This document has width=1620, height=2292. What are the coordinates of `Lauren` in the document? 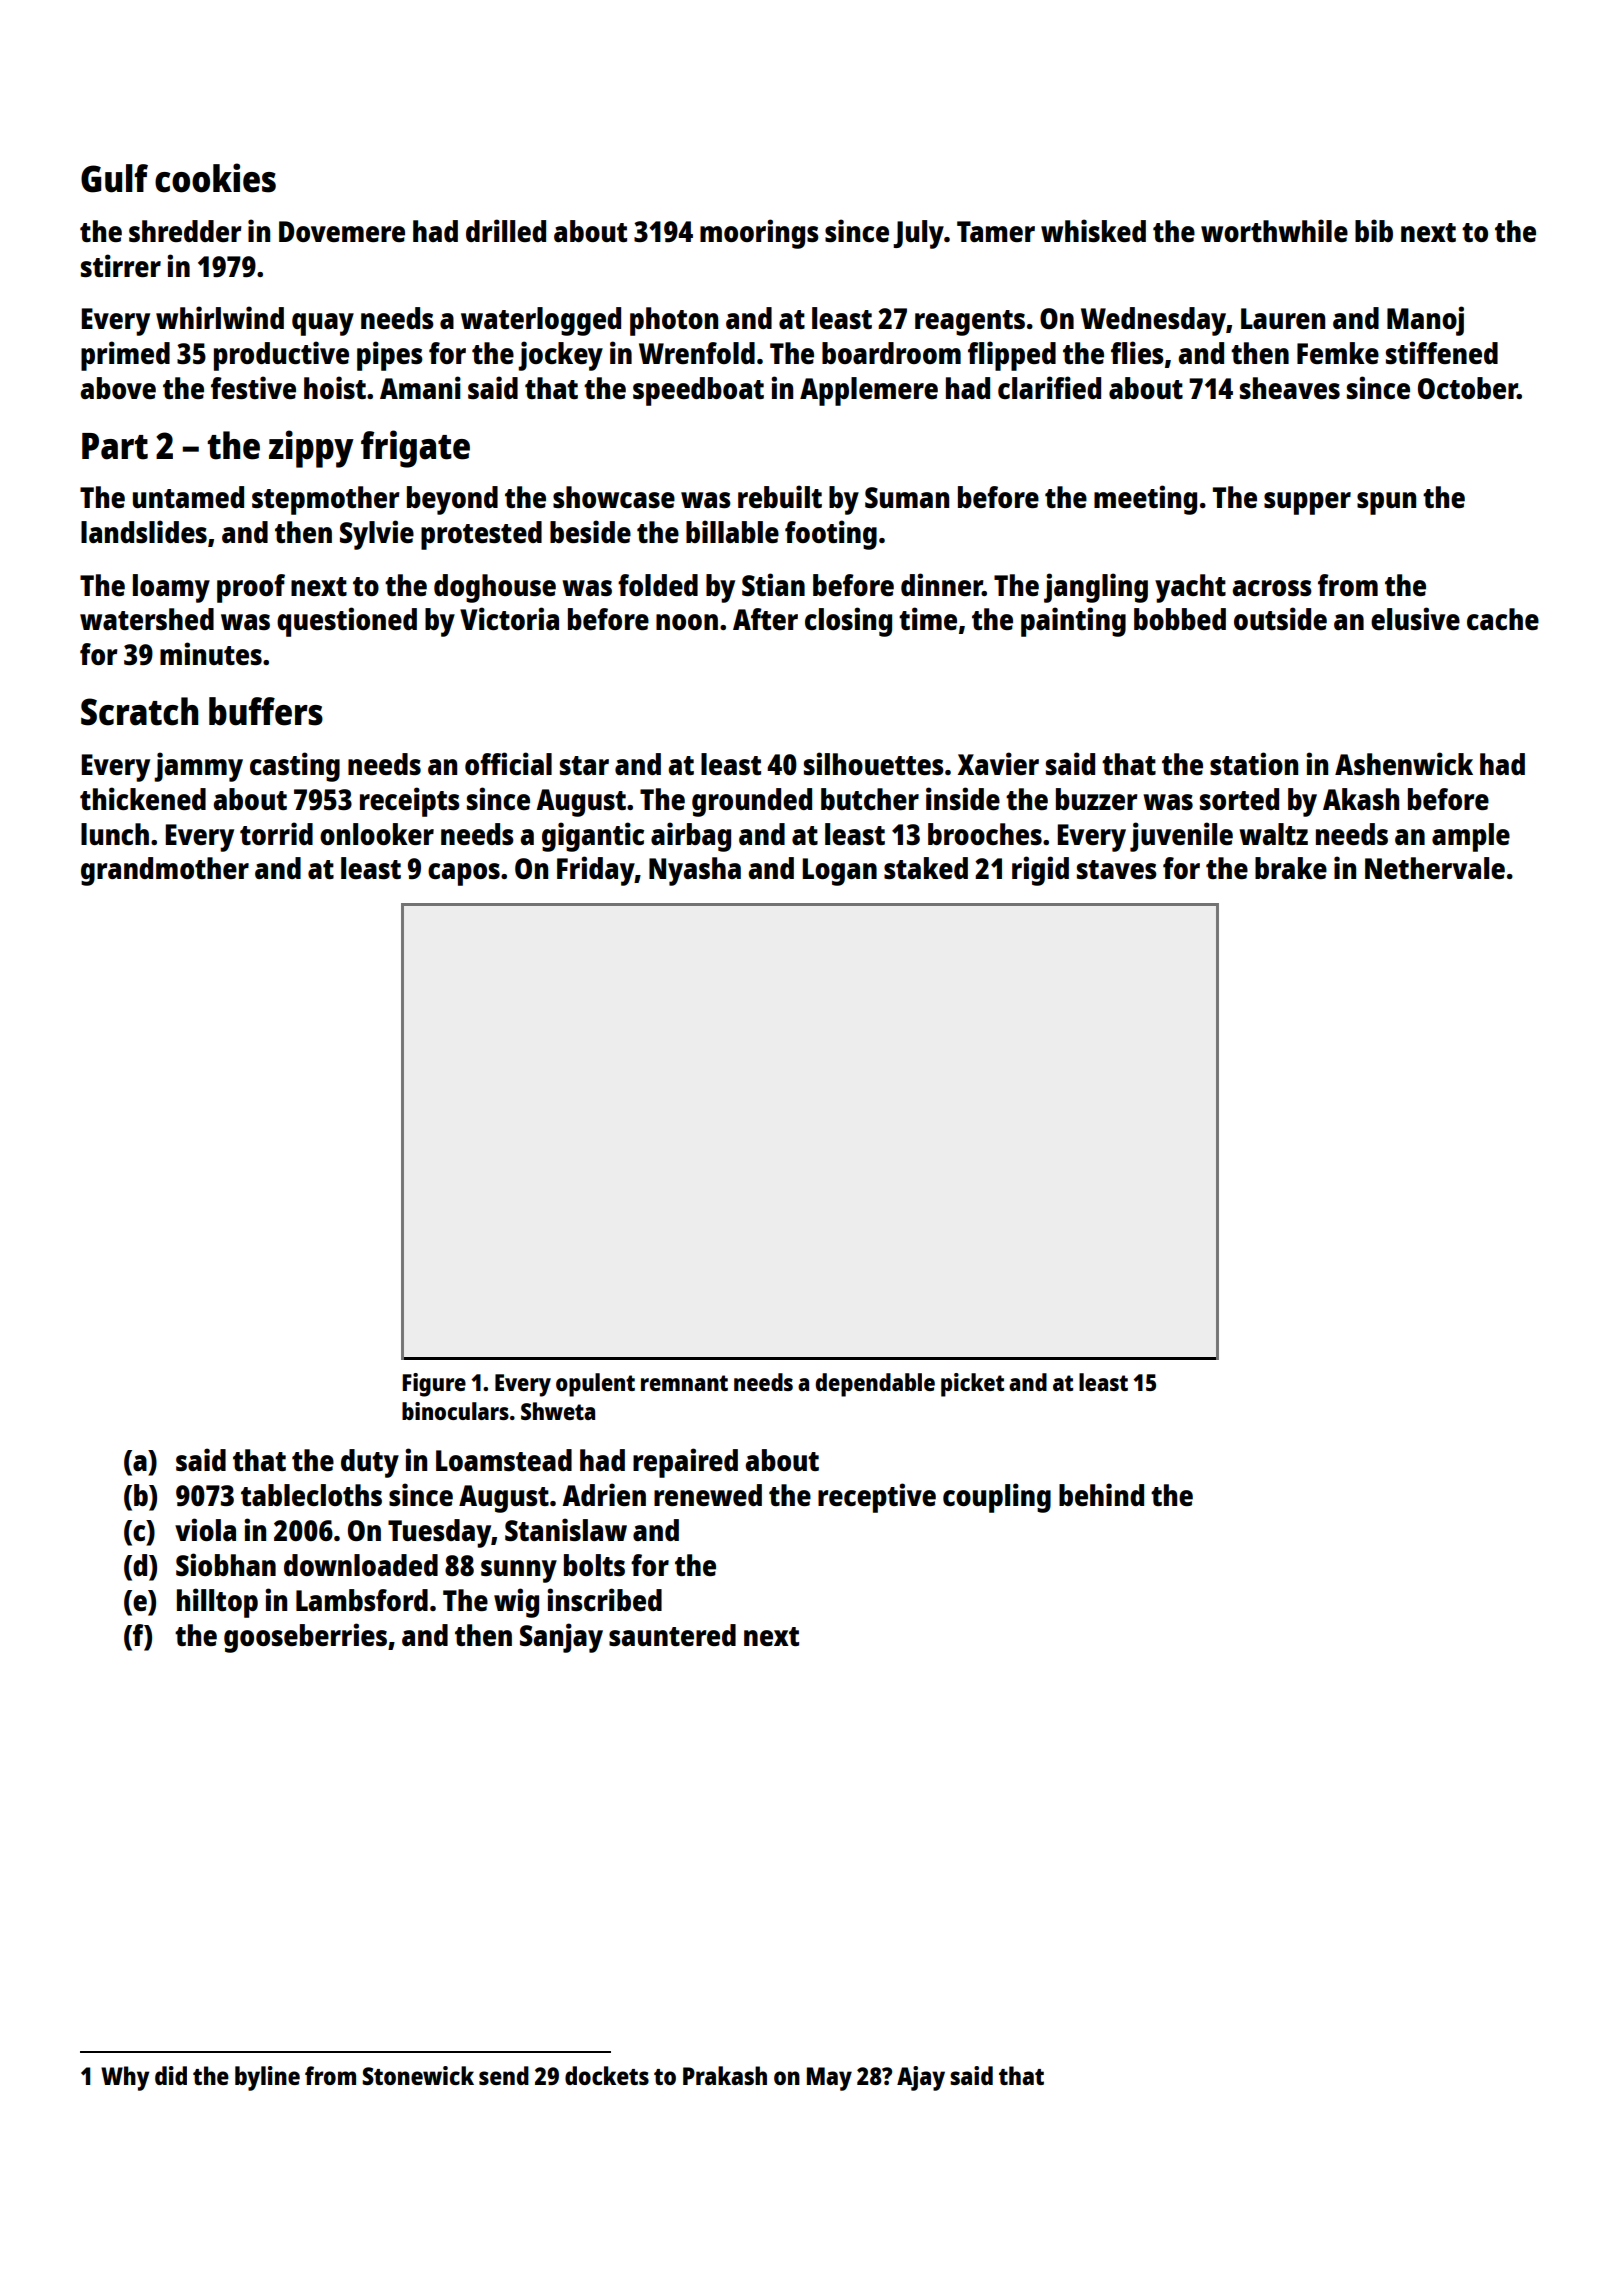 It's located at (1283, 318).
